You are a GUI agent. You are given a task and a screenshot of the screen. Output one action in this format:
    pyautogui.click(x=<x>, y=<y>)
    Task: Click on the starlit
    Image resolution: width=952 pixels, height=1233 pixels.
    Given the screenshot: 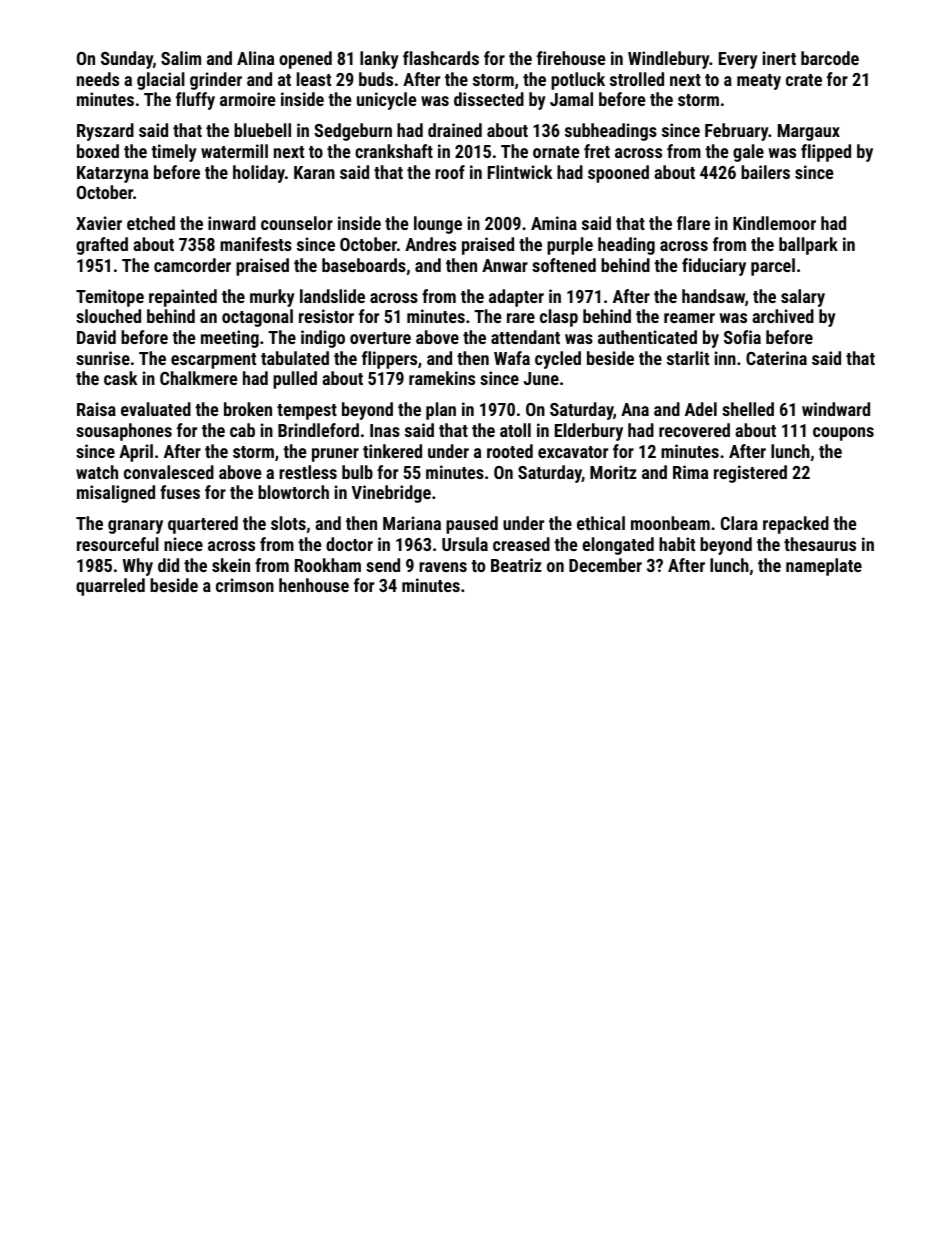 What is the action you would take?
    pyautogui.click(x=688, y=358)
